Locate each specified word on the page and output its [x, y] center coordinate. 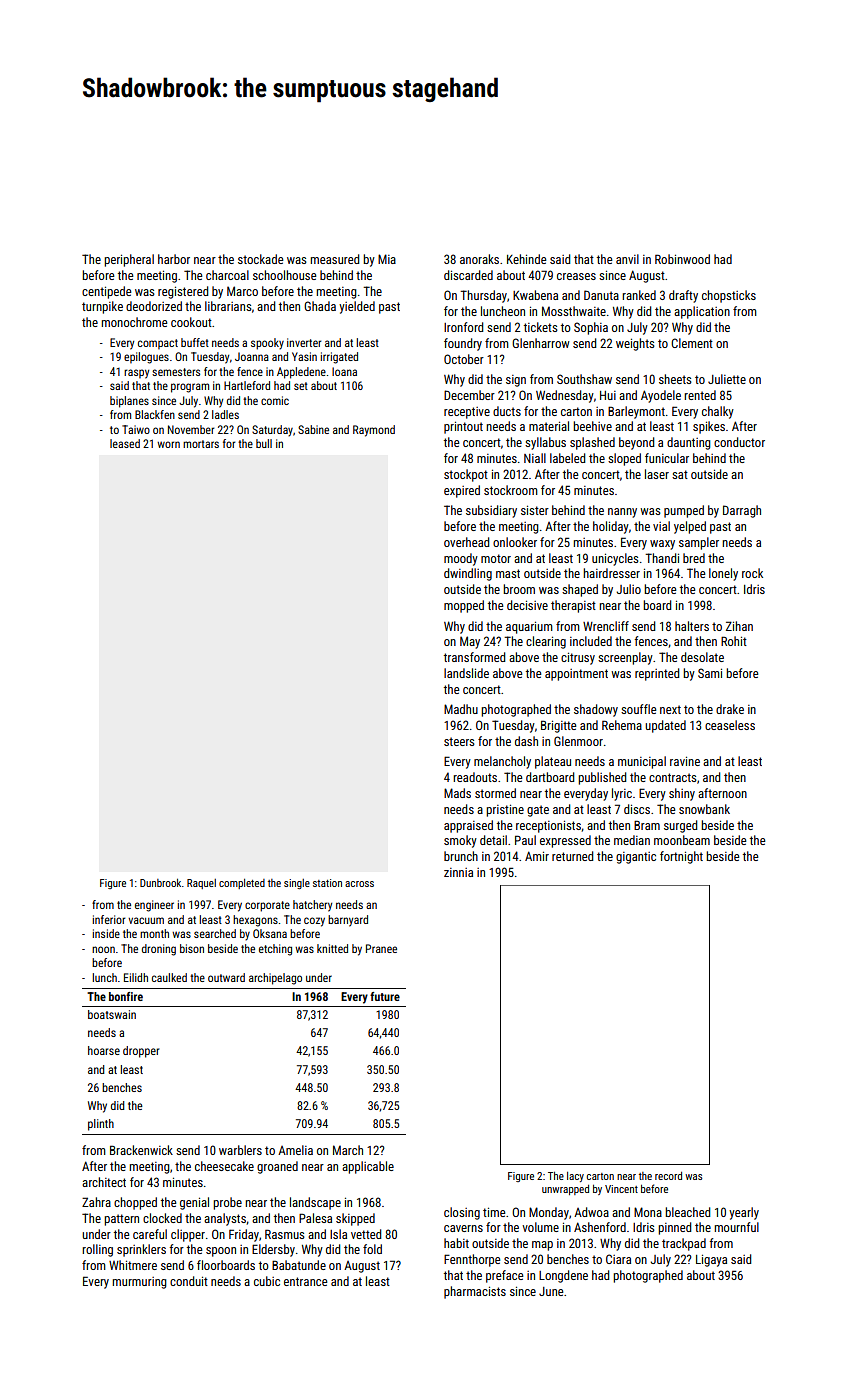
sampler [699, 543]
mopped [464, 606]
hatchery [312, 906]
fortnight [681, 857]
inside [106, 933]
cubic [267, 1281]
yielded [357, 307]
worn [168, 444]
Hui [608, 395]
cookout [191, 322]
